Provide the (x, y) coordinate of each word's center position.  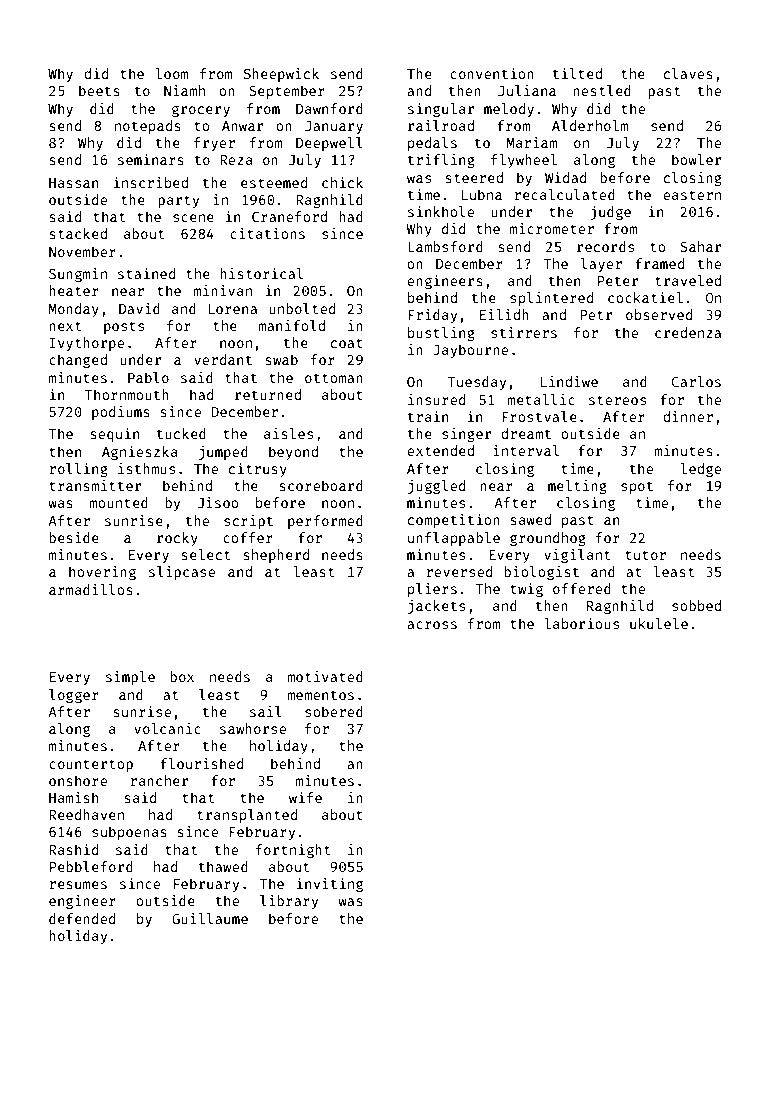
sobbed (696, 605)
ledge (700, 470)
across (432, 625)
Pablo (148, 377)
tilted (577, 73)
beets (99, 90)
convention (492, 73)
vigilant (577, 556)
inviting (330, 885)
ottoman (334, 378)
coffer (248, 537)
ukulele (659, 623)
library (289, 902)
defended (82, 918)
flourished (201, 763)
